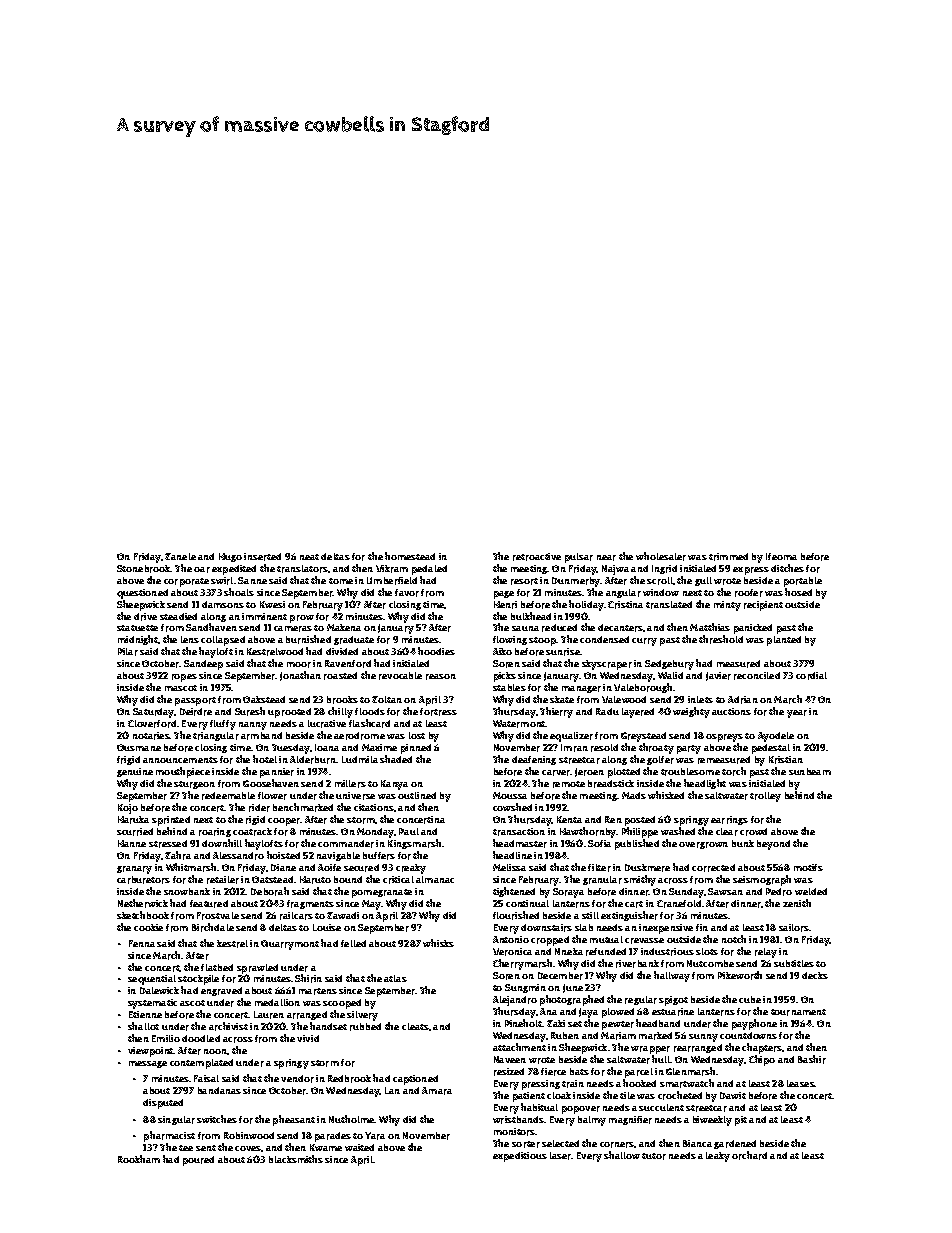 Image resolution: width=952 pixels, height=1233 pixels. I want to click on neat, so click(309, 557).
